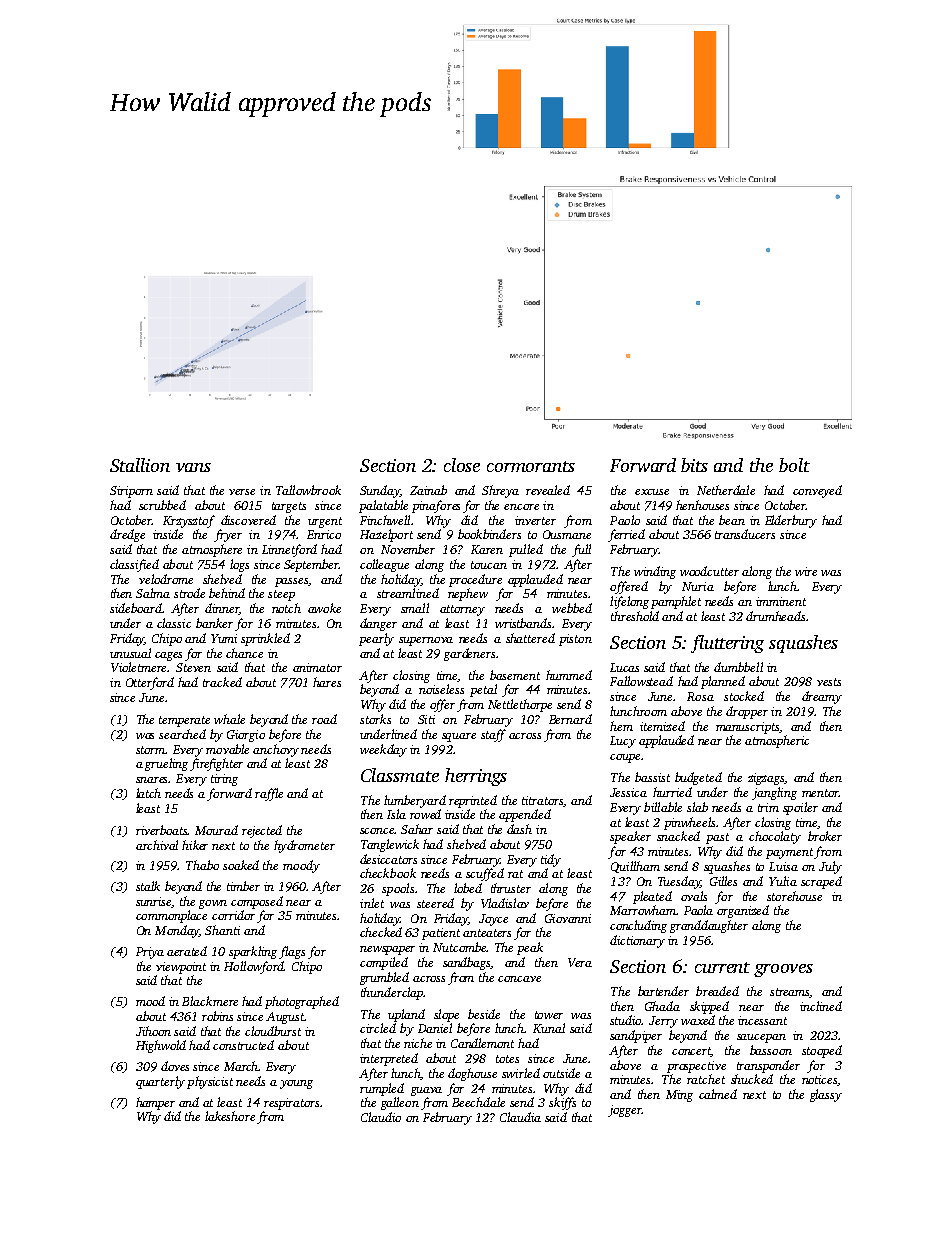 The width and height of the screenshot is (952, 1233). What do you see at coordinates (523, 623) in the screenshot?
I see `wristbands` at bounding box center [523, 623].
